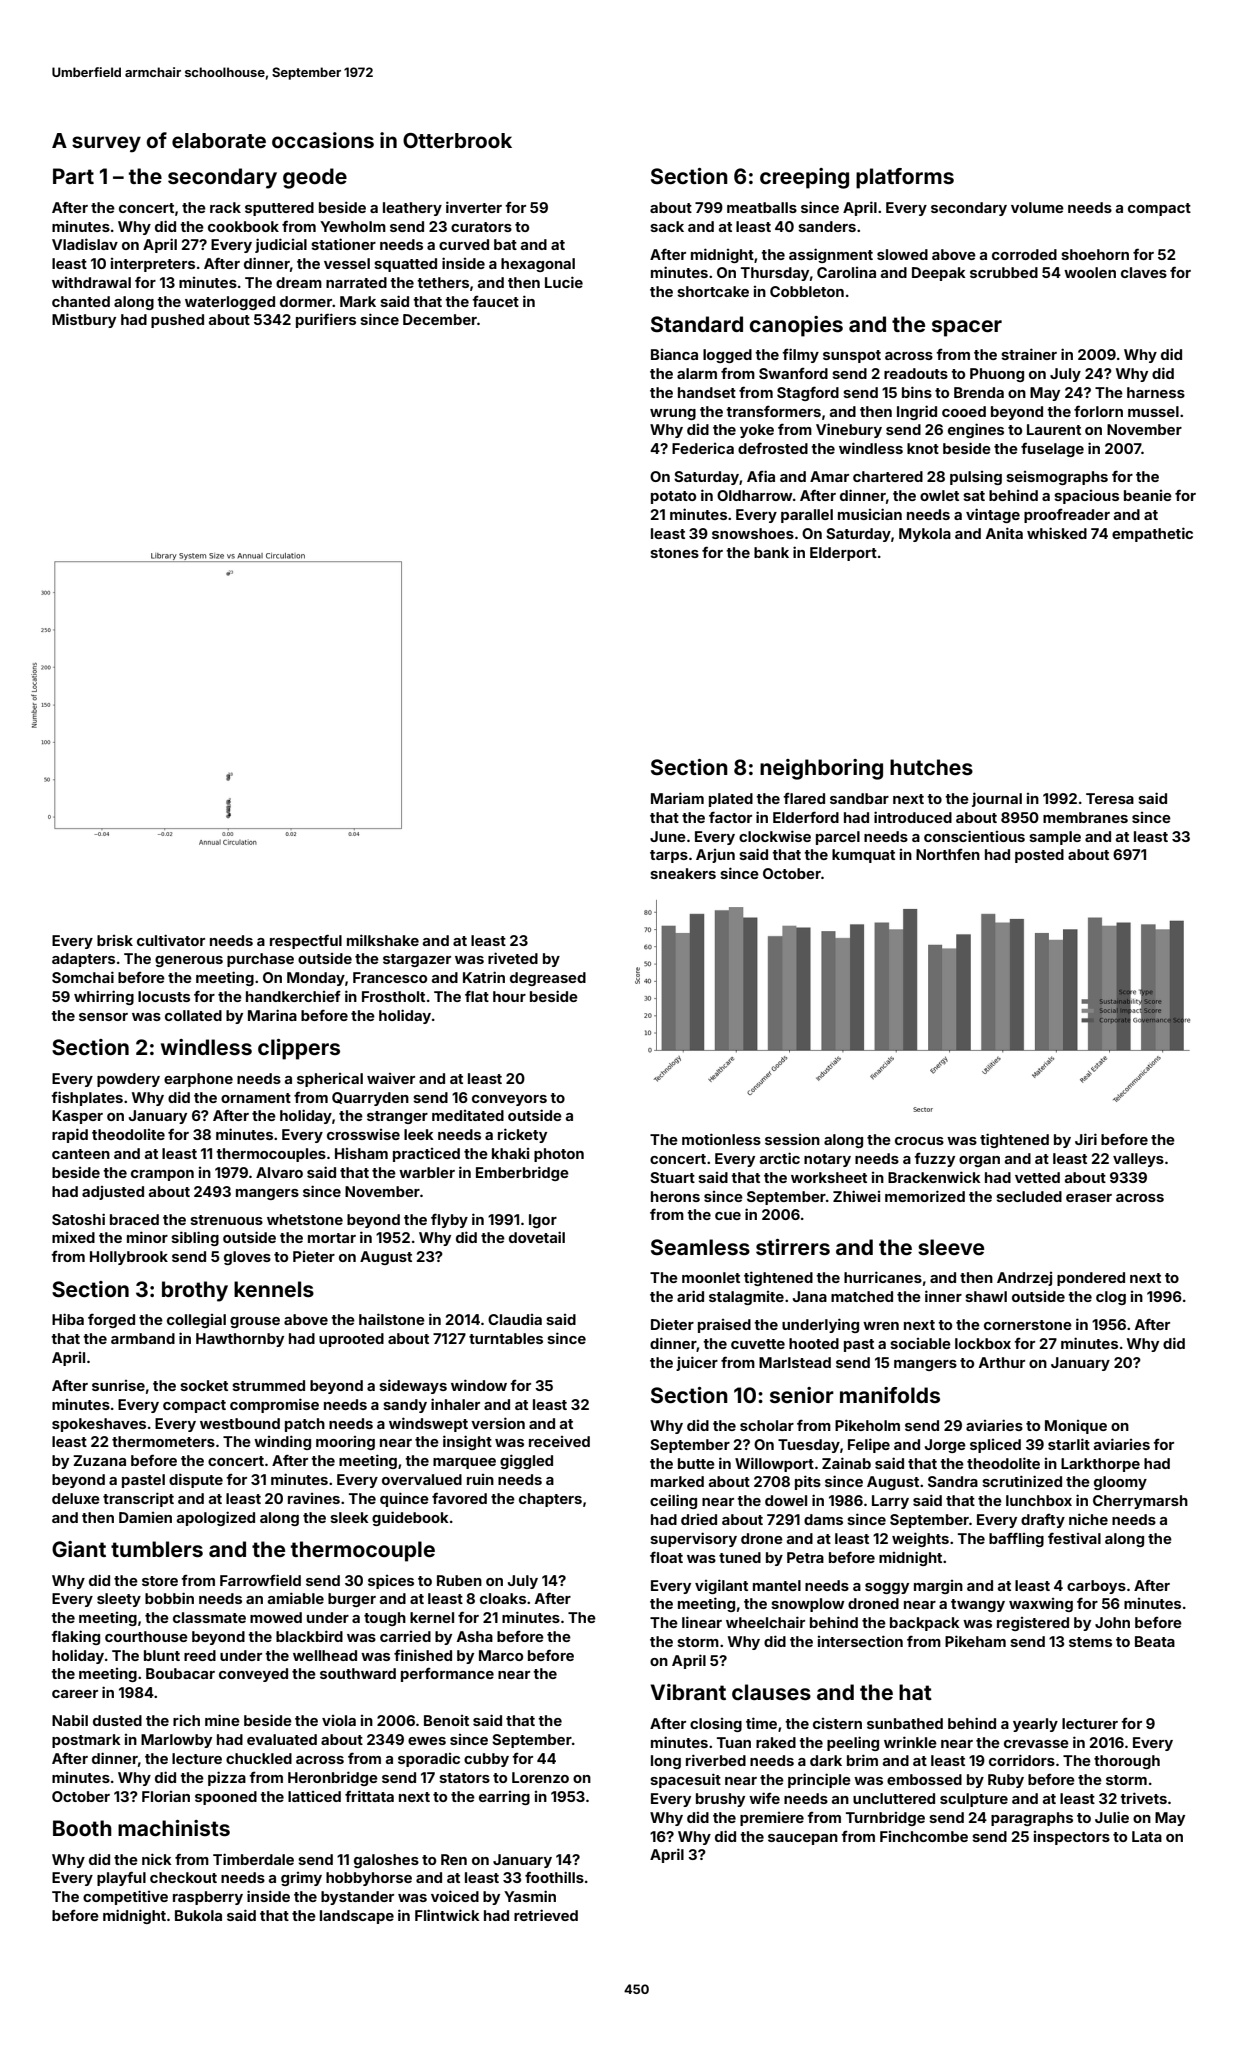  What do you see at coordinates (1144, 272) in the page?
I see `claves` at bounding box center [1144, 272].
